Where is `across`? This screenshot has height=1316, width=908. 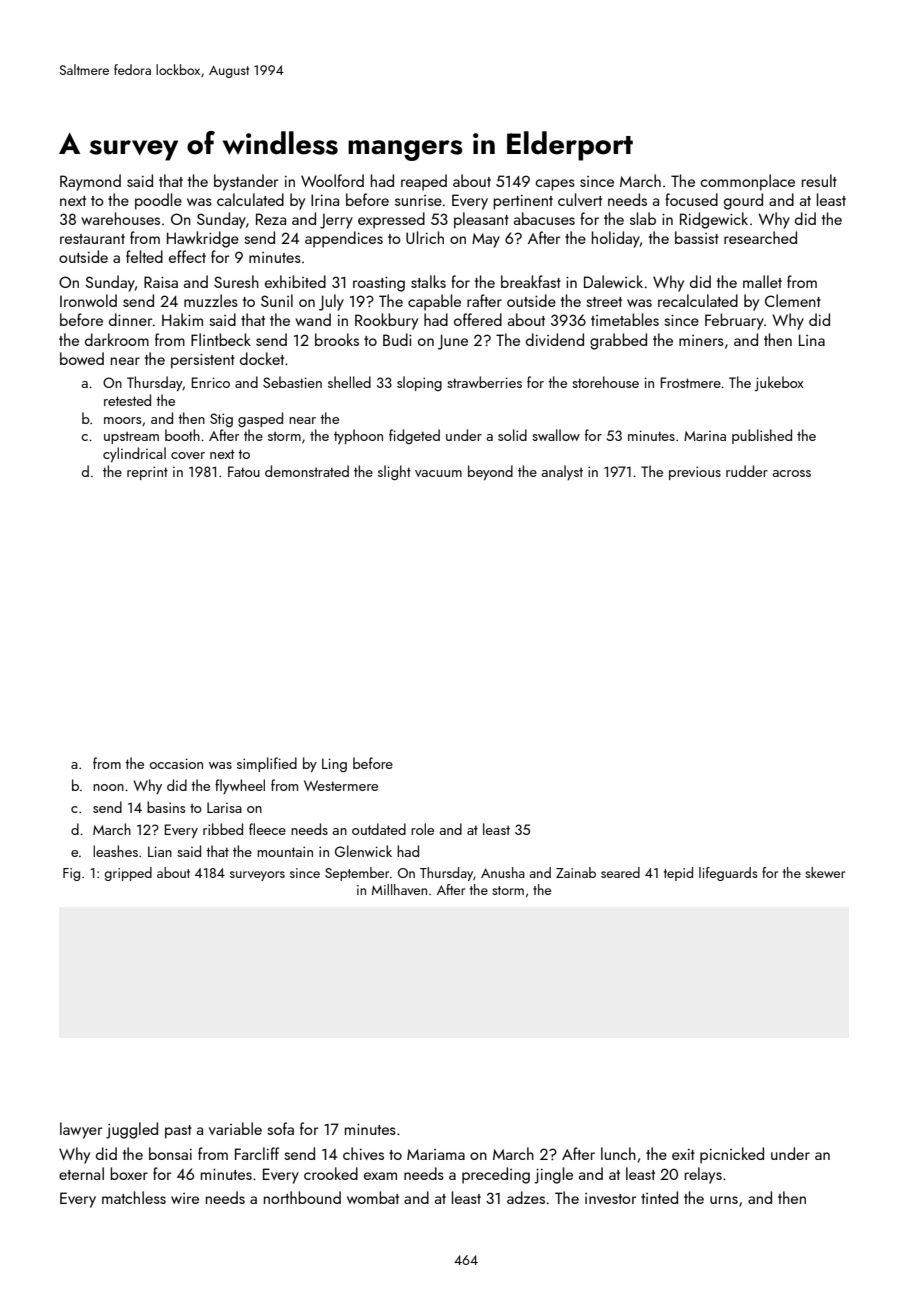
across is located at coordinates (791, 473).
